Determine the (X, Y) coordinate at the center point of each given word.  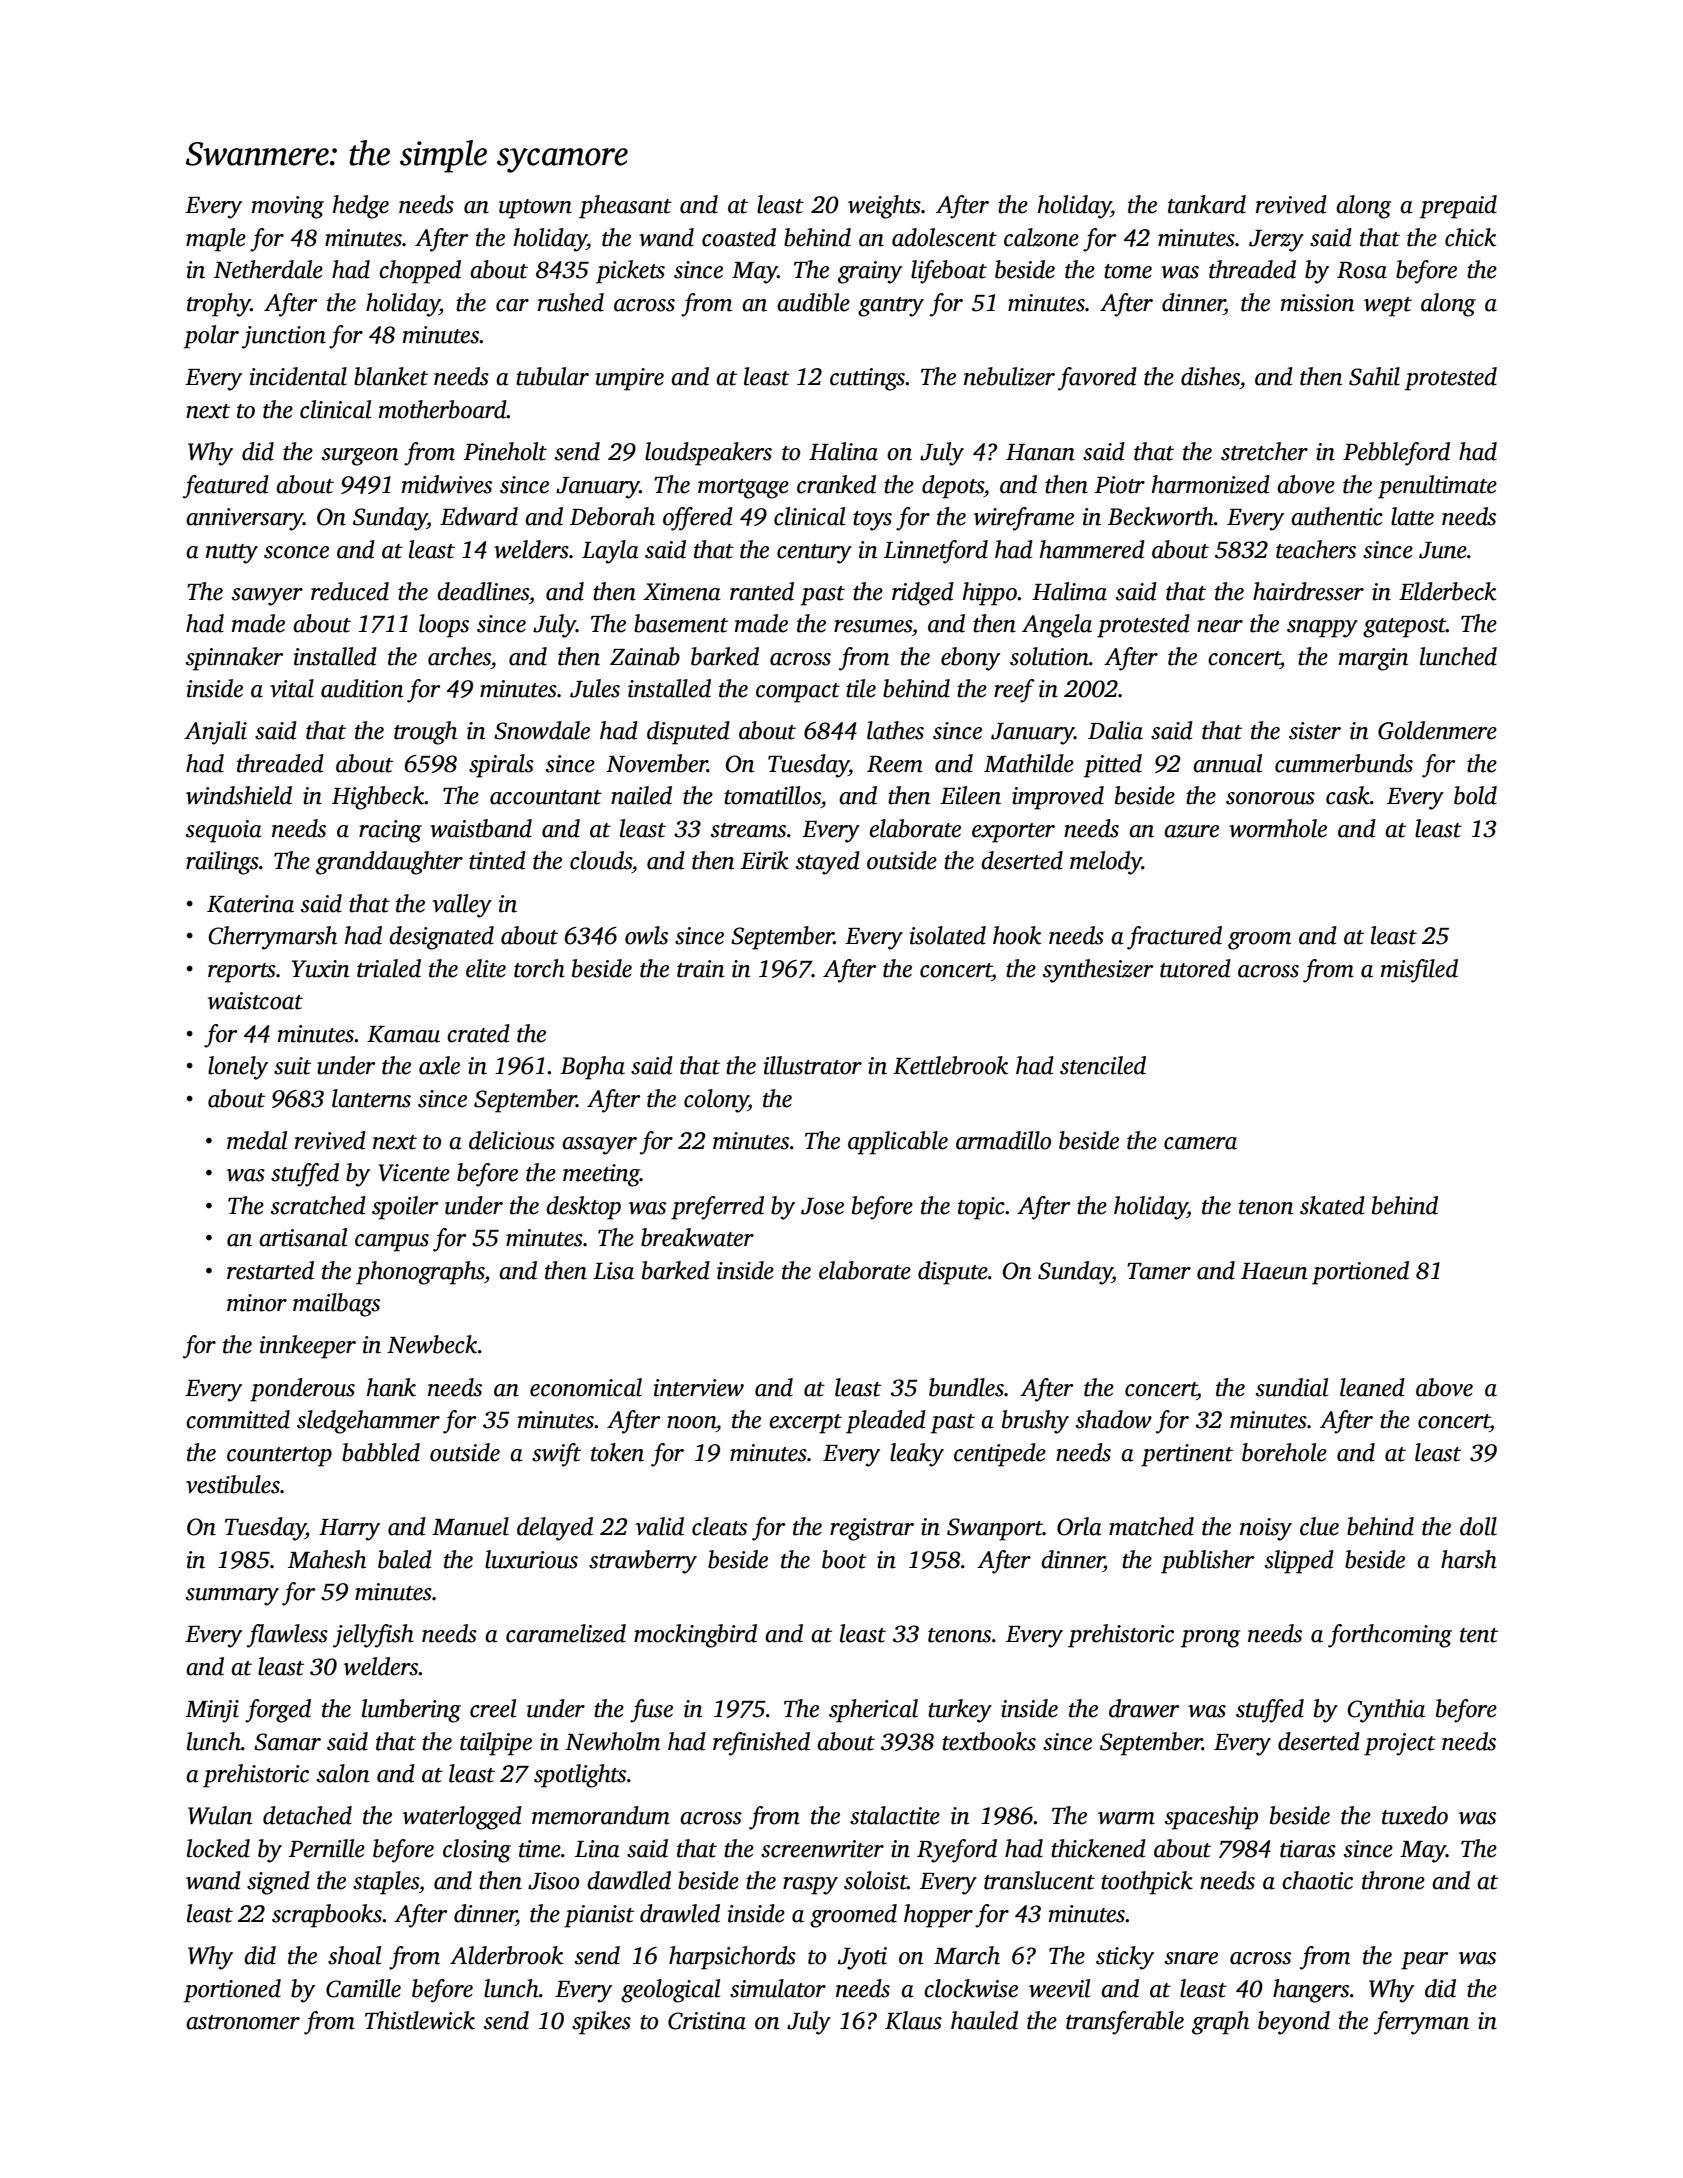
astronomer (243, 2022)
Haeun (1274, 1271)
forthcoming (1390, 1636)
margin (1373, 659)
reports (242, 973)
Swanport (995, 1529)
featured (226, 487)
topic (981, 1208)
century (814, 554)
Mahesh (327, 1559)
